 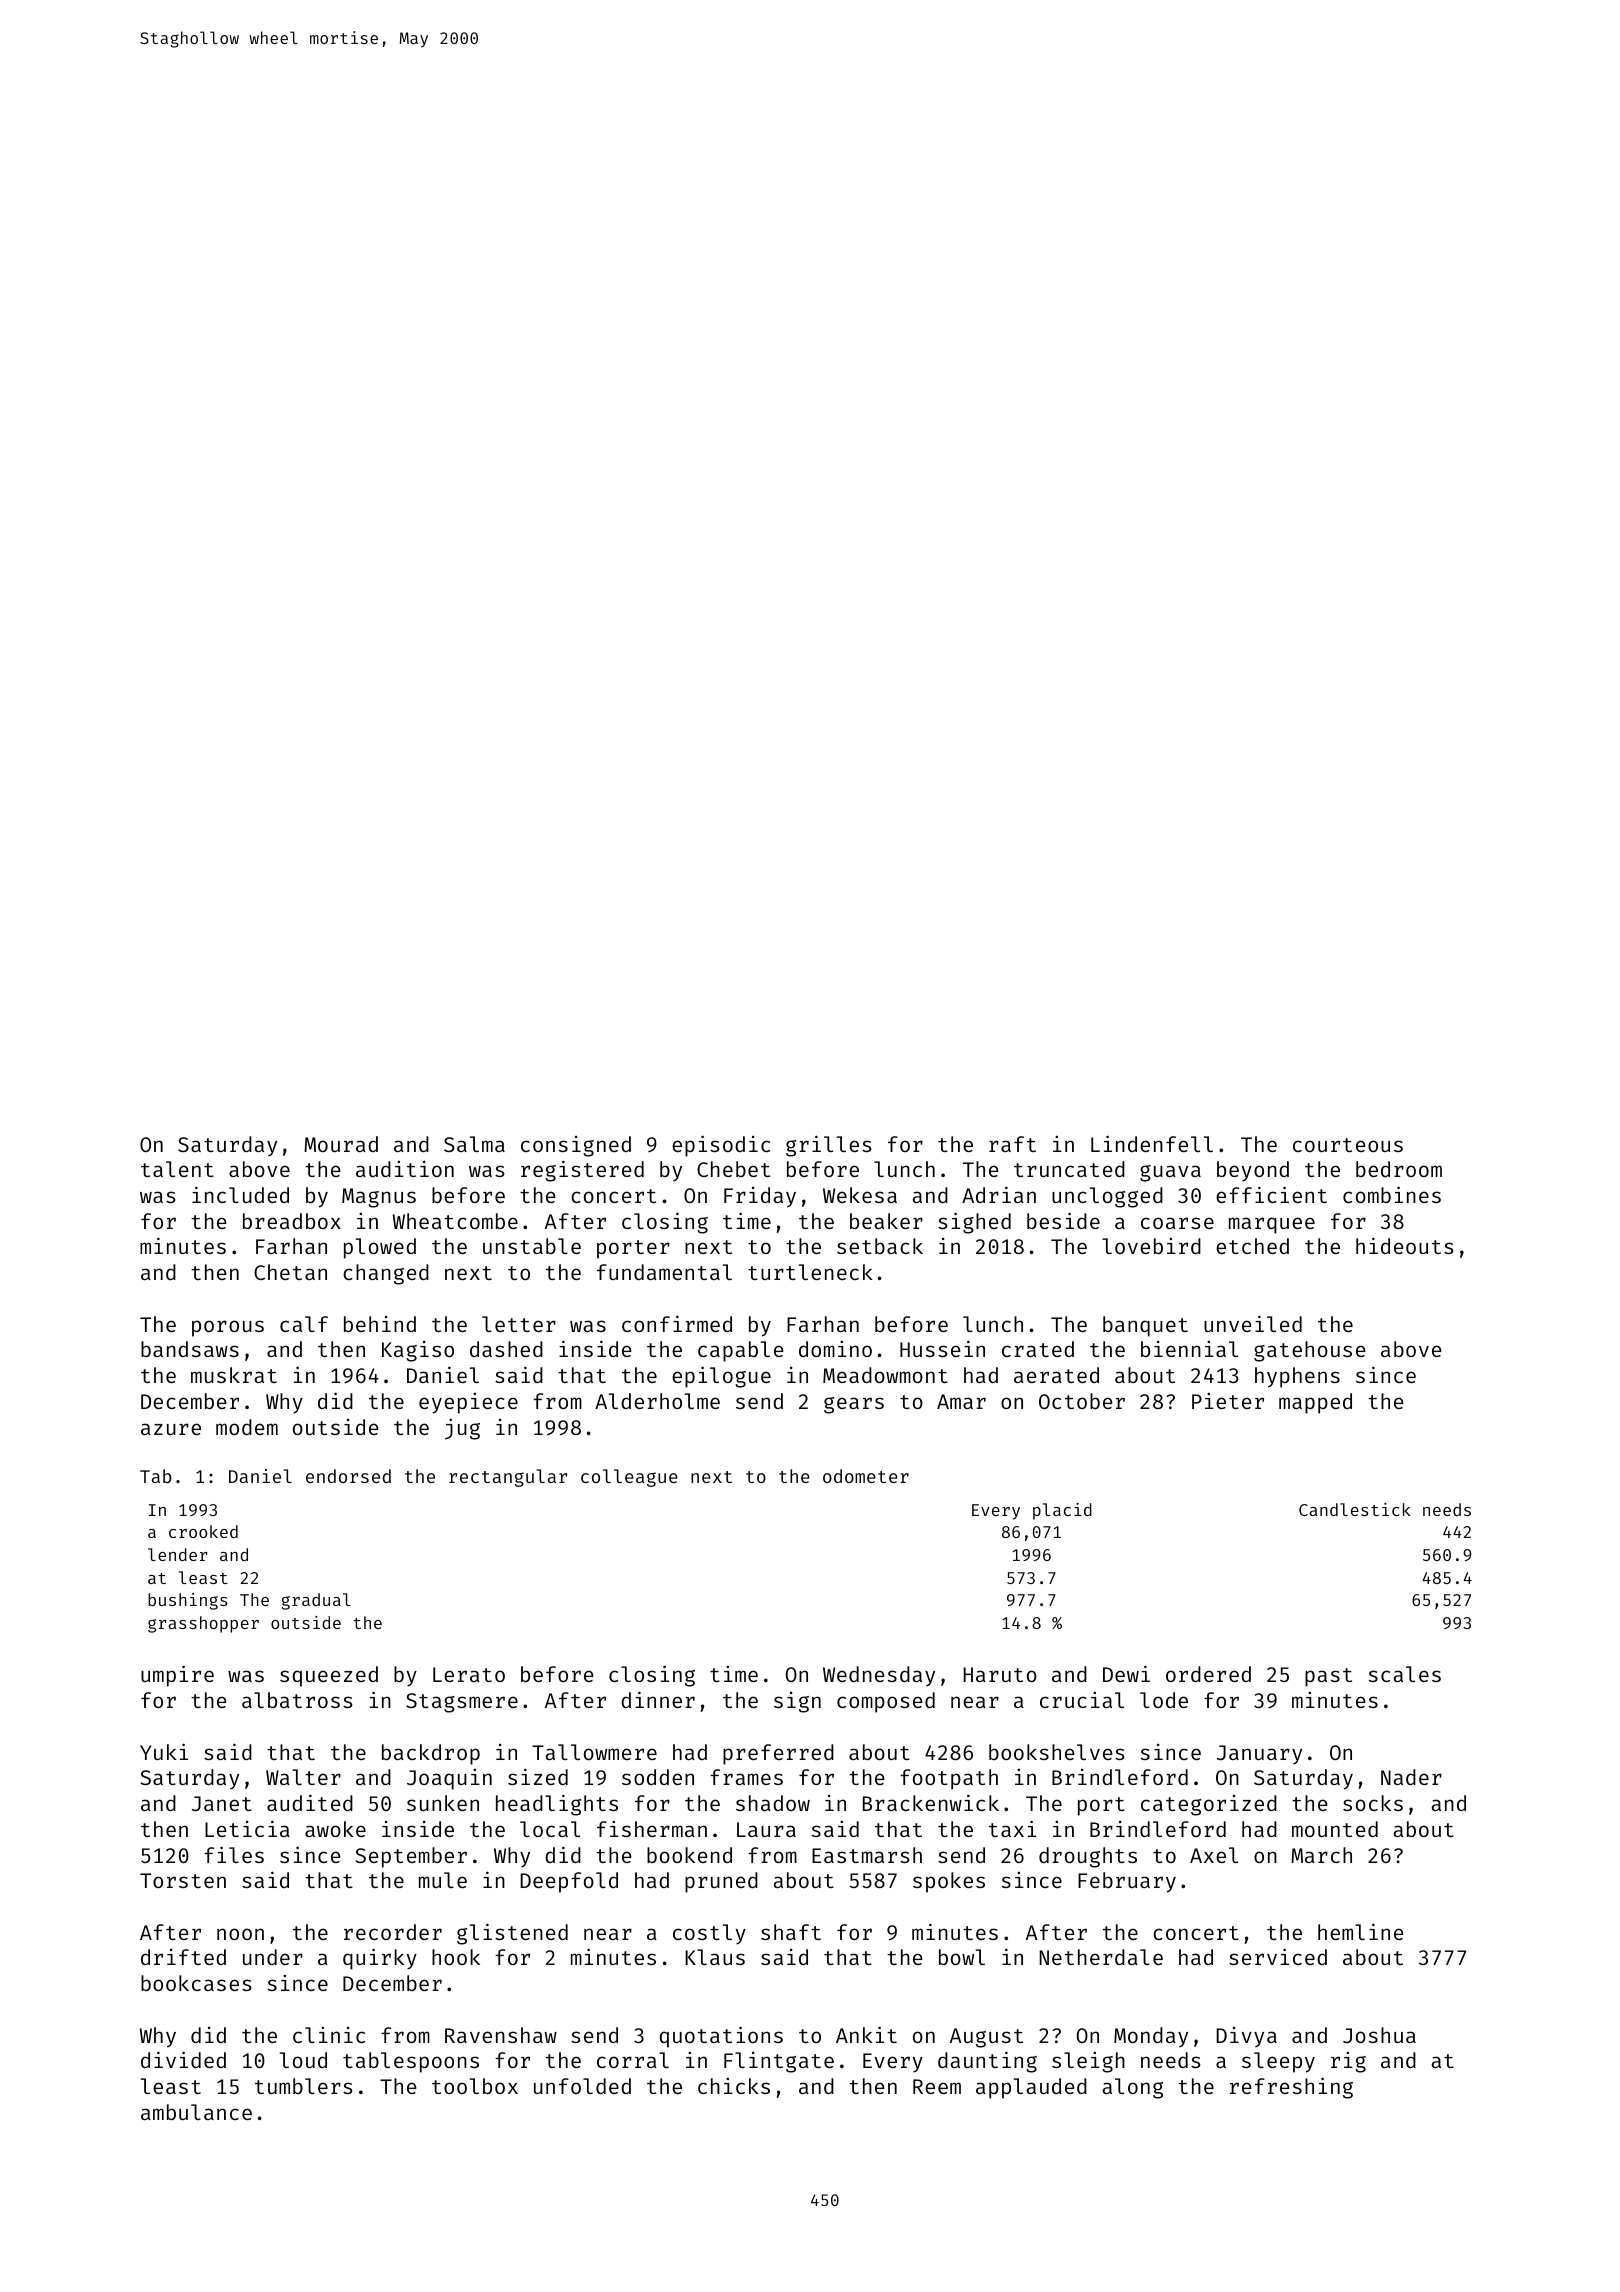 I want to click on placid, so click(x=1062, y=1511).
